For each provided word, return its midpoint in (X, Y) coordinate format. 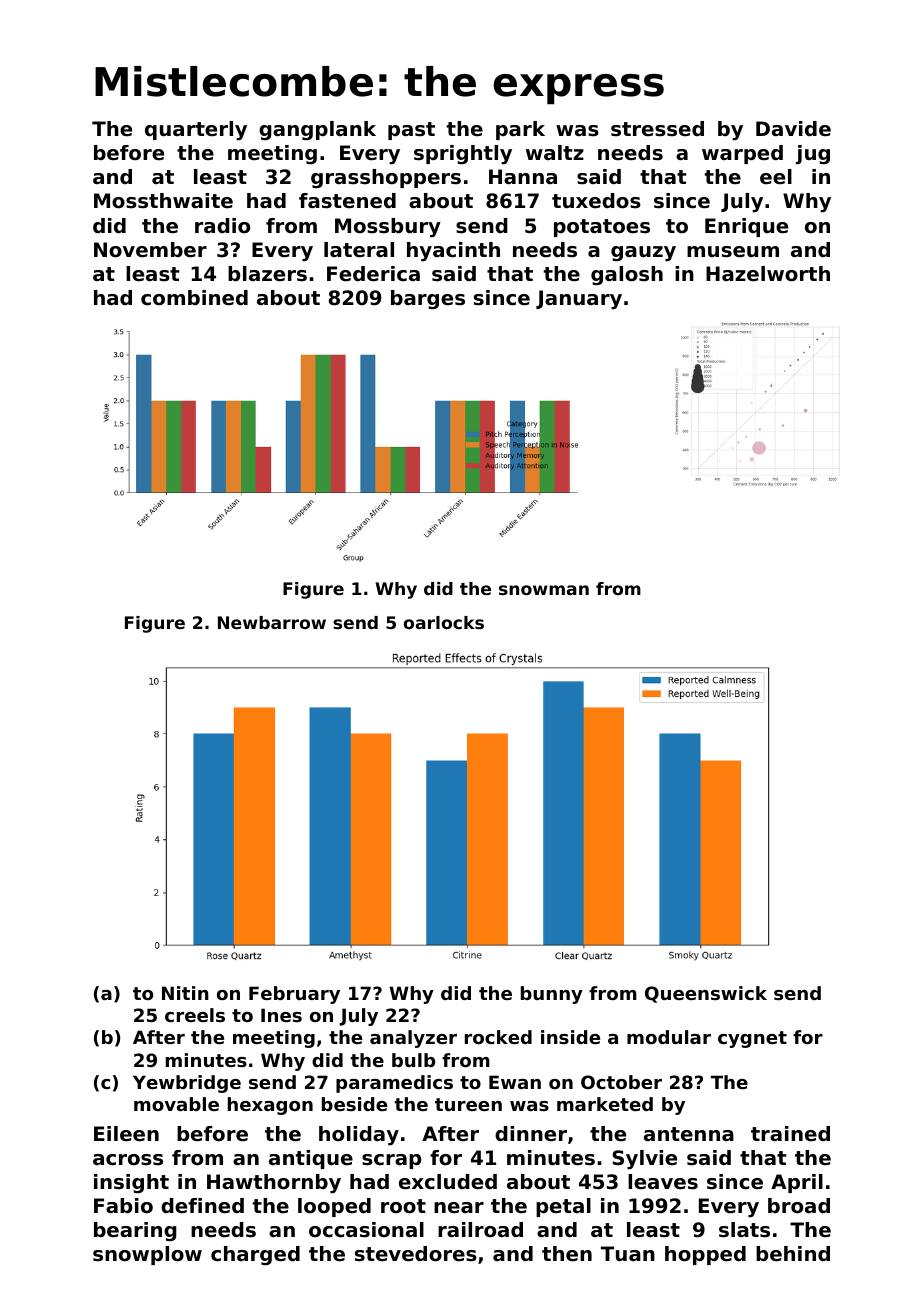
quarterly (196, 131)
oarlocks (444, 622)
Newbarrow (272, 622)
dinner (531, 1134)
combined (194, 298)
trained (790, 1134)
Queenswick (706, 994)
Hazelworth (768, 274)
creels (195, 1015)
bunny (552, 995)
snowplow (147, 1255)
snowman (544, 590)
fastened (347, 201)
